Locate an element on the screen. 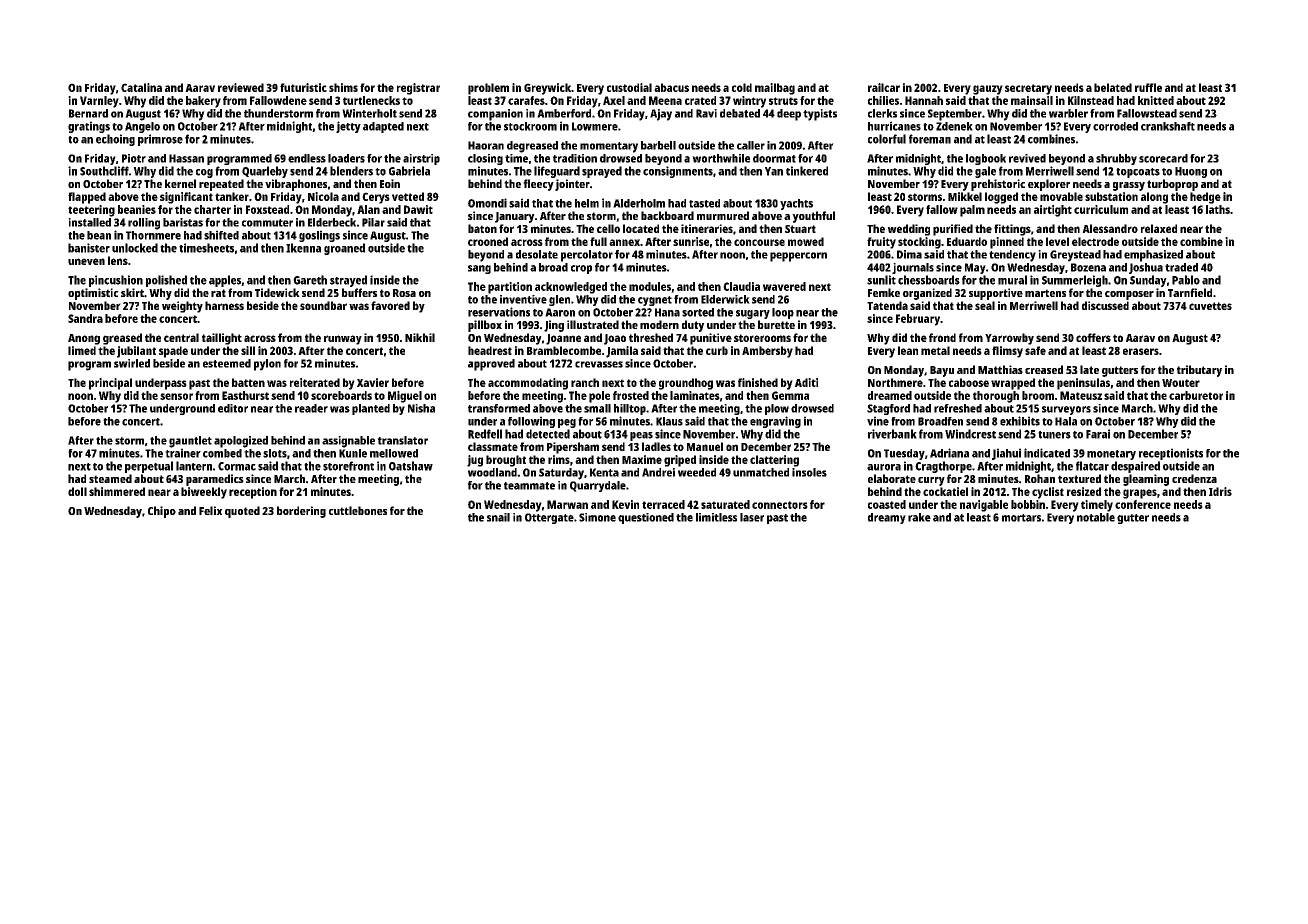 This screenshot has height=924, width=1308. storefront is located at coordinates (348, 466).
